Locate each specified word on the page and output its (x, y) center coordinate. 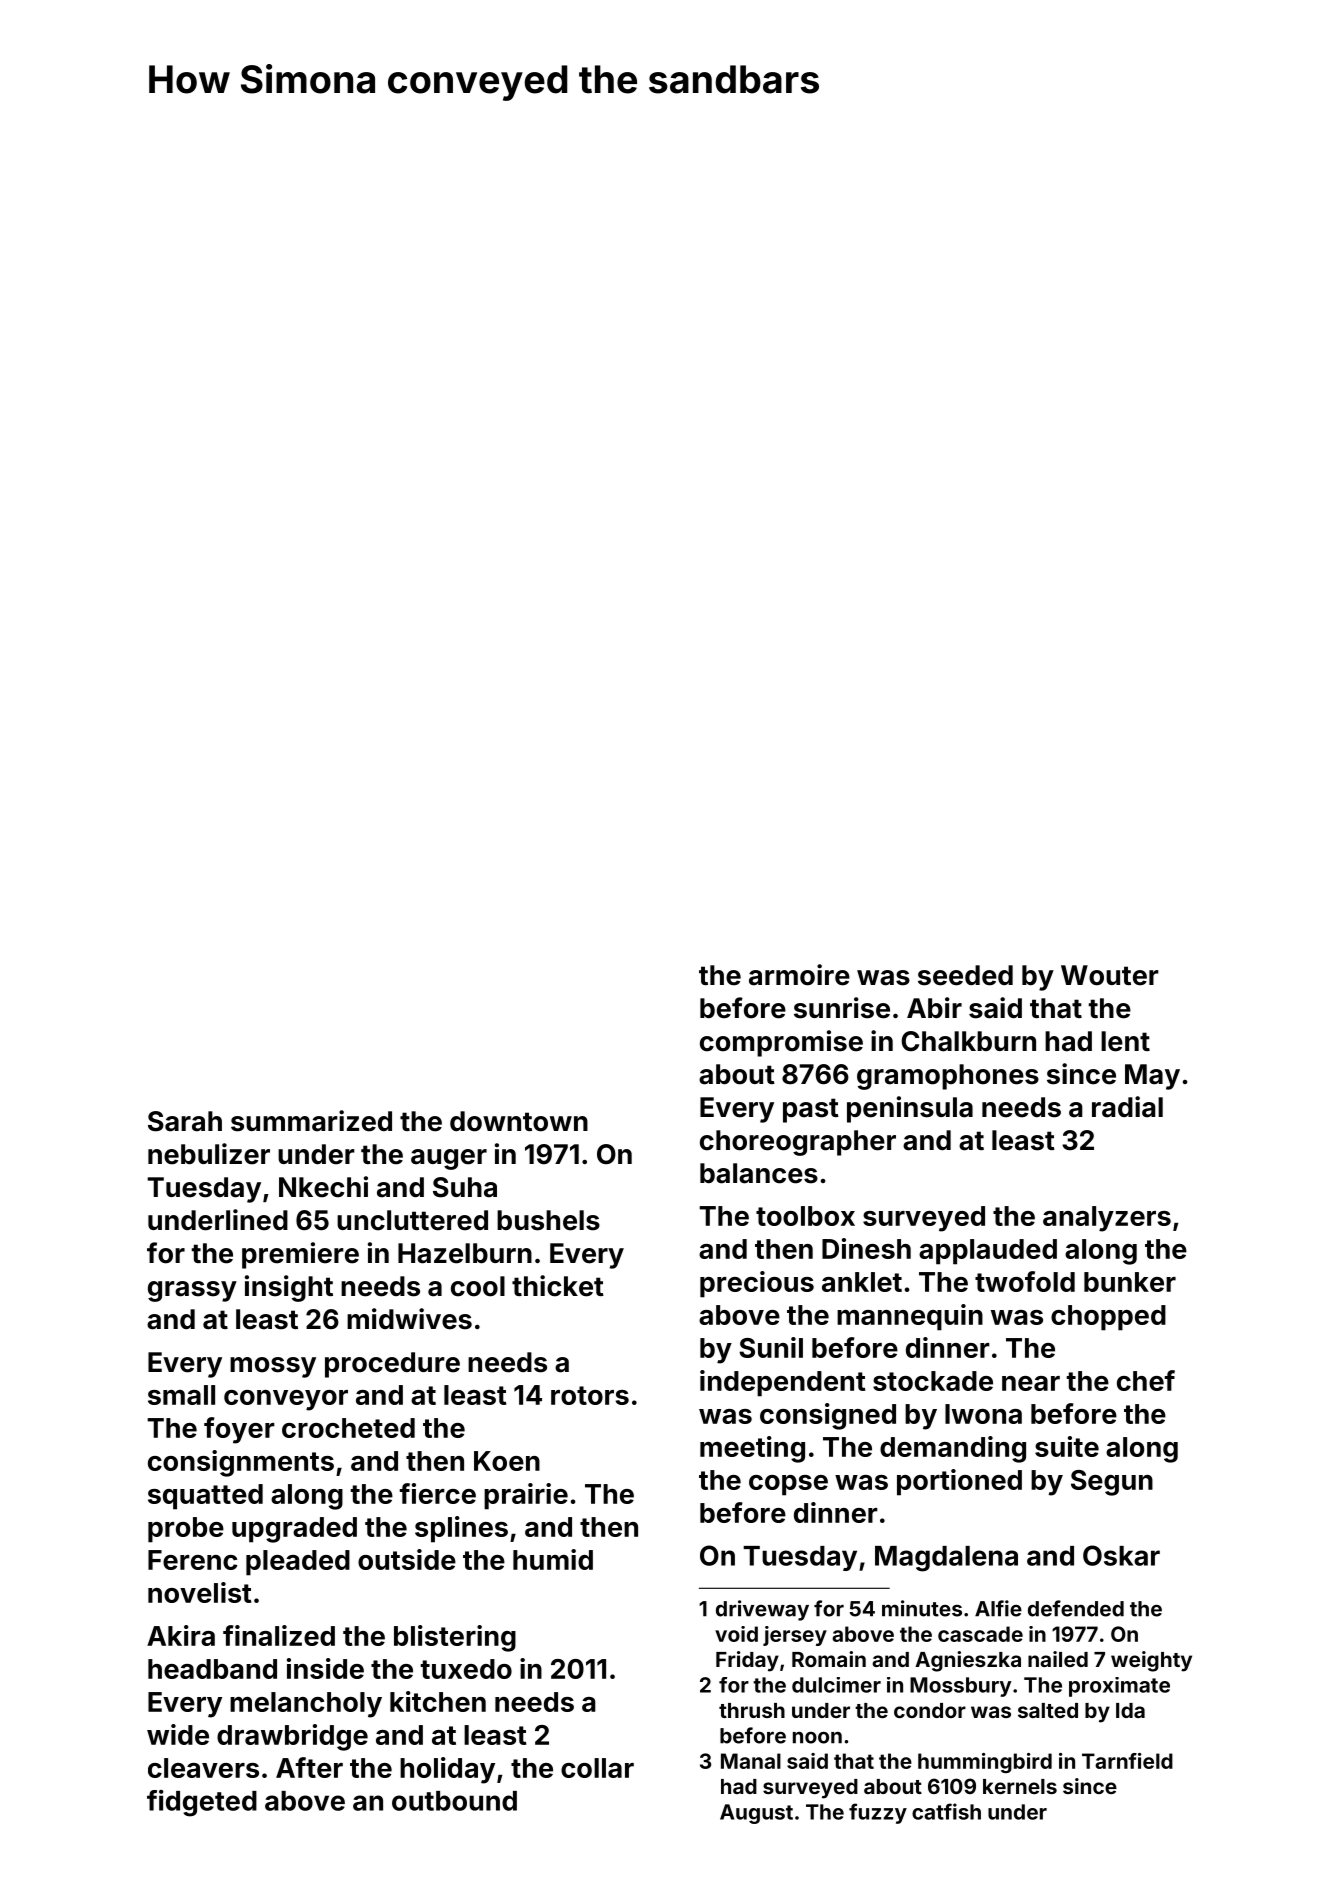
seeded (965, 975)
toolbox (805, 1216)
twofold (1025, 1281)
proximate (1119, 1687)
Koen (507, 1461)
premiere (300, 1255)
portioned (959, 1482)
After (309, 1767)
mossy (273, 1367)
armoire (799, 975)
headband (212, 1669)
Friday (747, 1661)
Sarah (185, 1121)
